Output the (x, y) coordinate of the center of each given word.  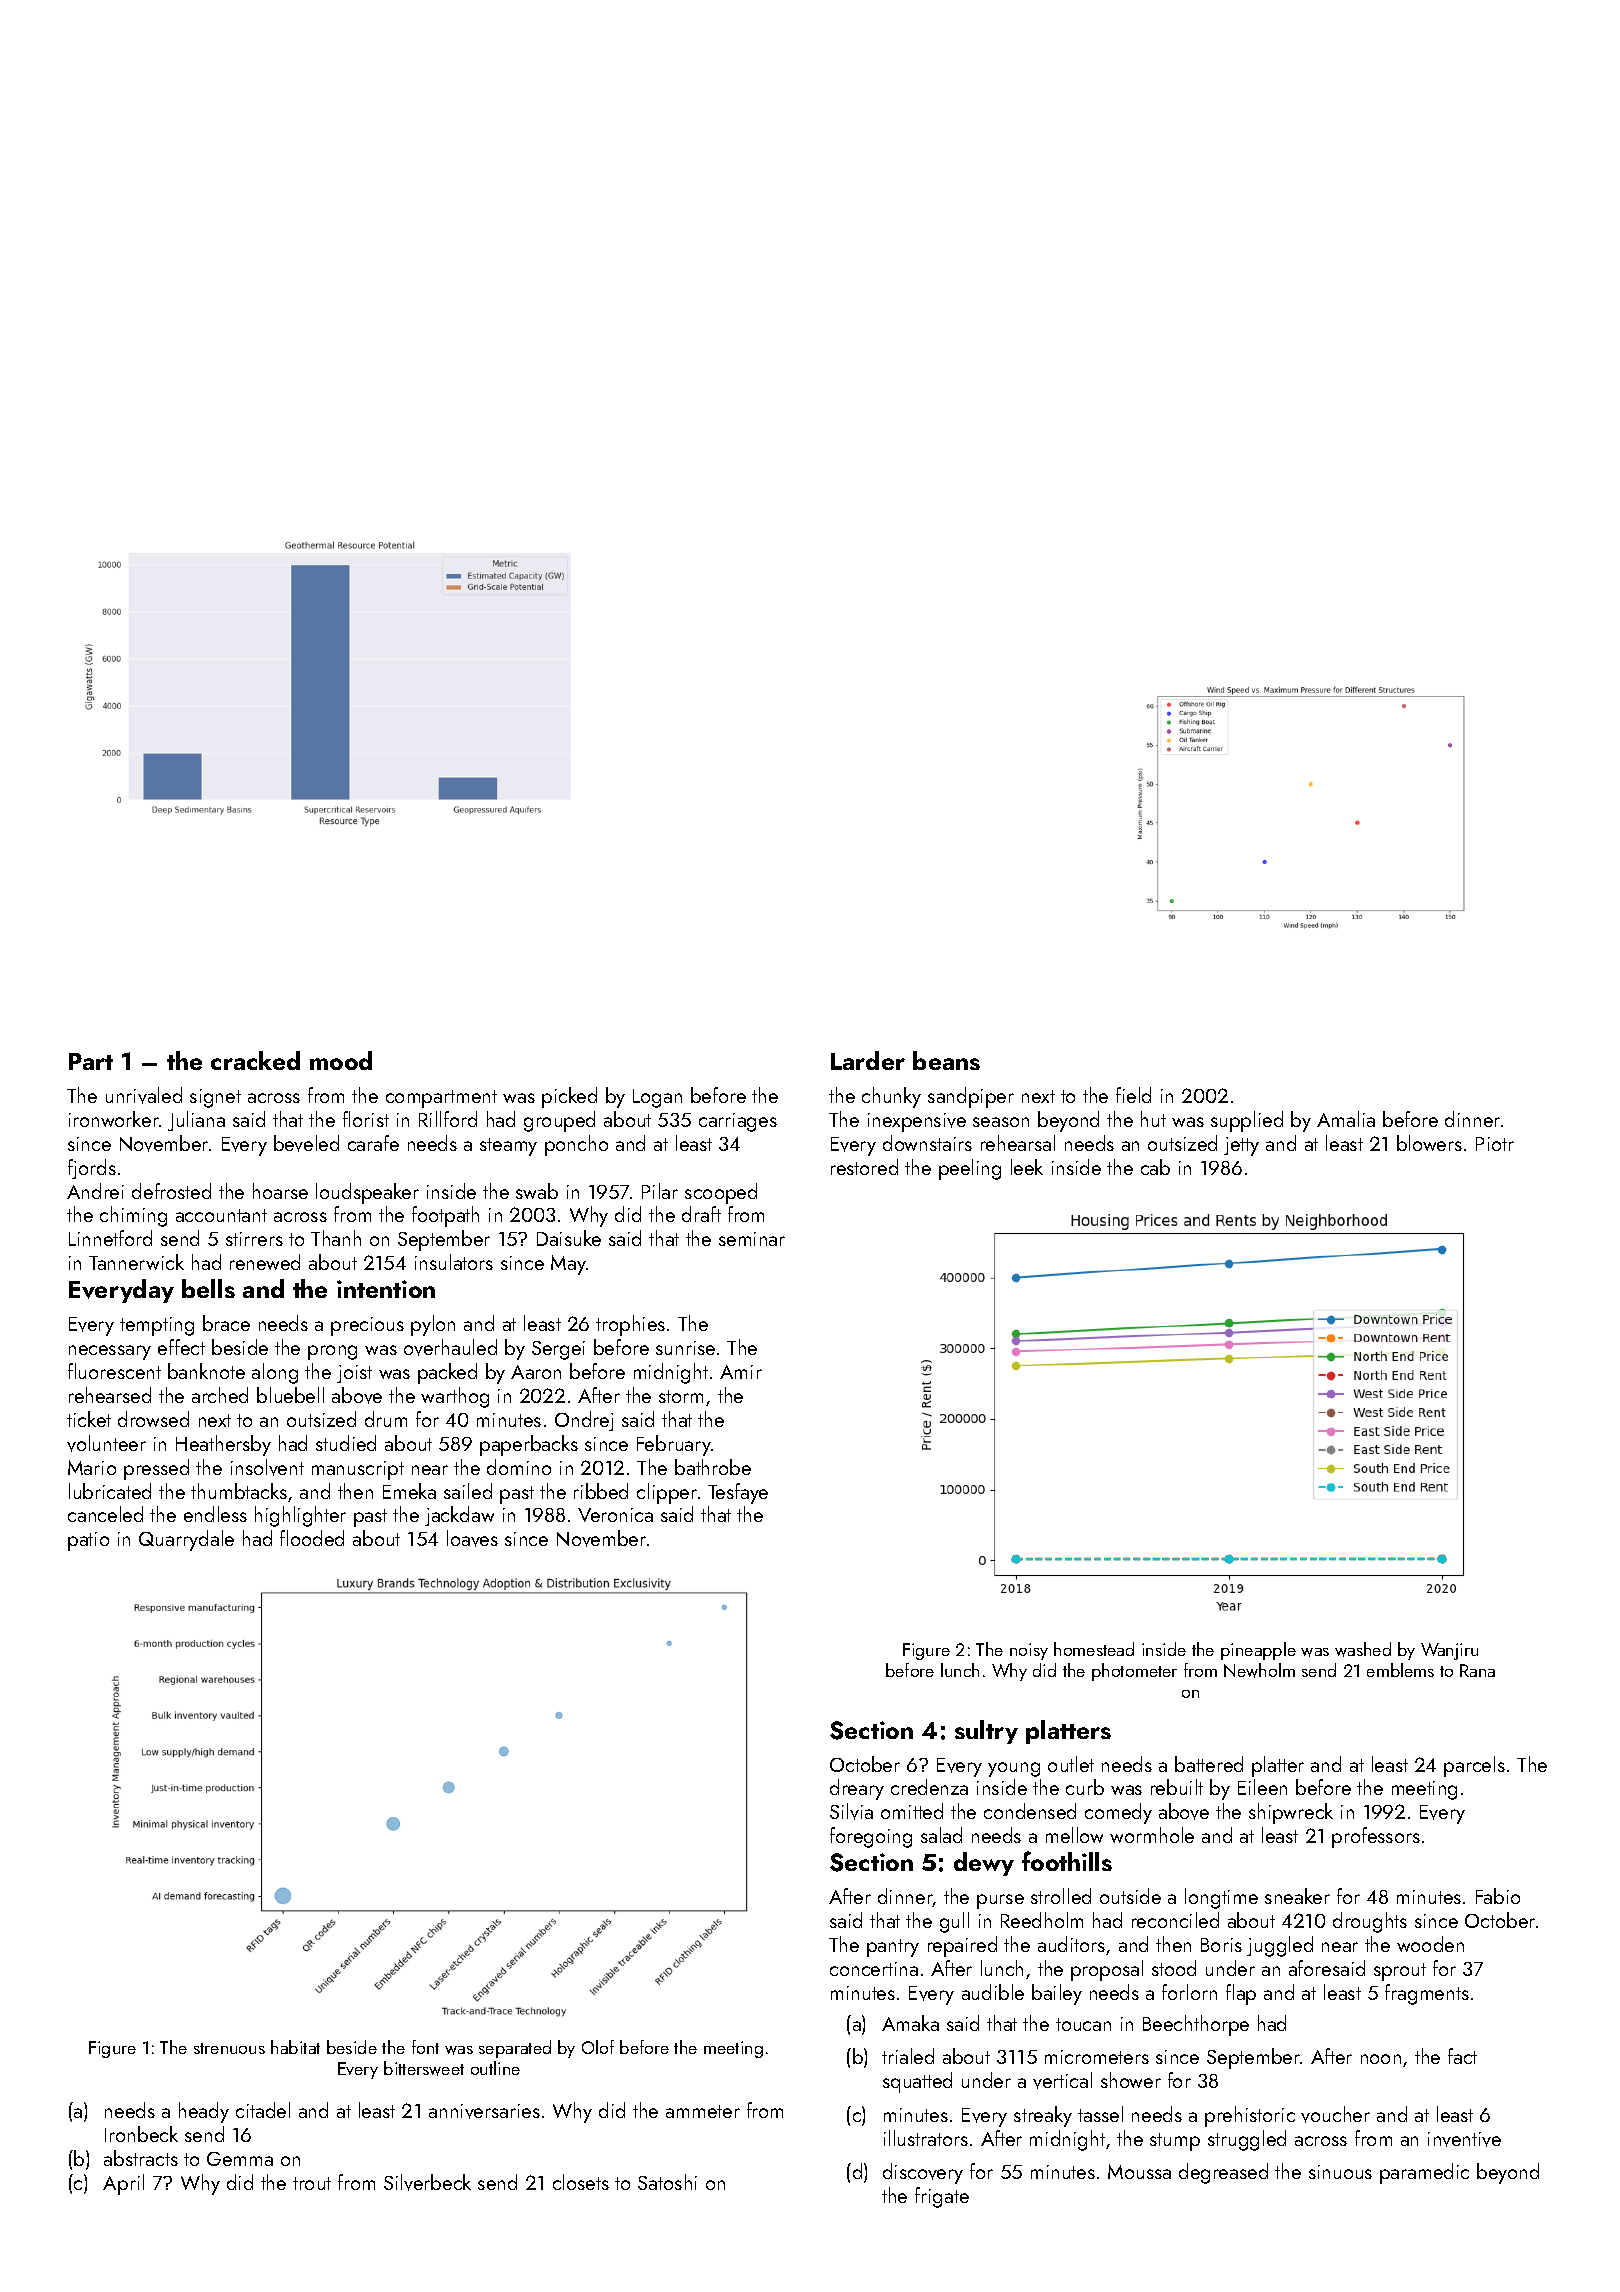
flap (1241, 1994)
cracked (255, 1060)
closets (581, 2182)
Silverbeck (427, 2182)
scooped (721, 1193)
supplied (1247, 1121)
